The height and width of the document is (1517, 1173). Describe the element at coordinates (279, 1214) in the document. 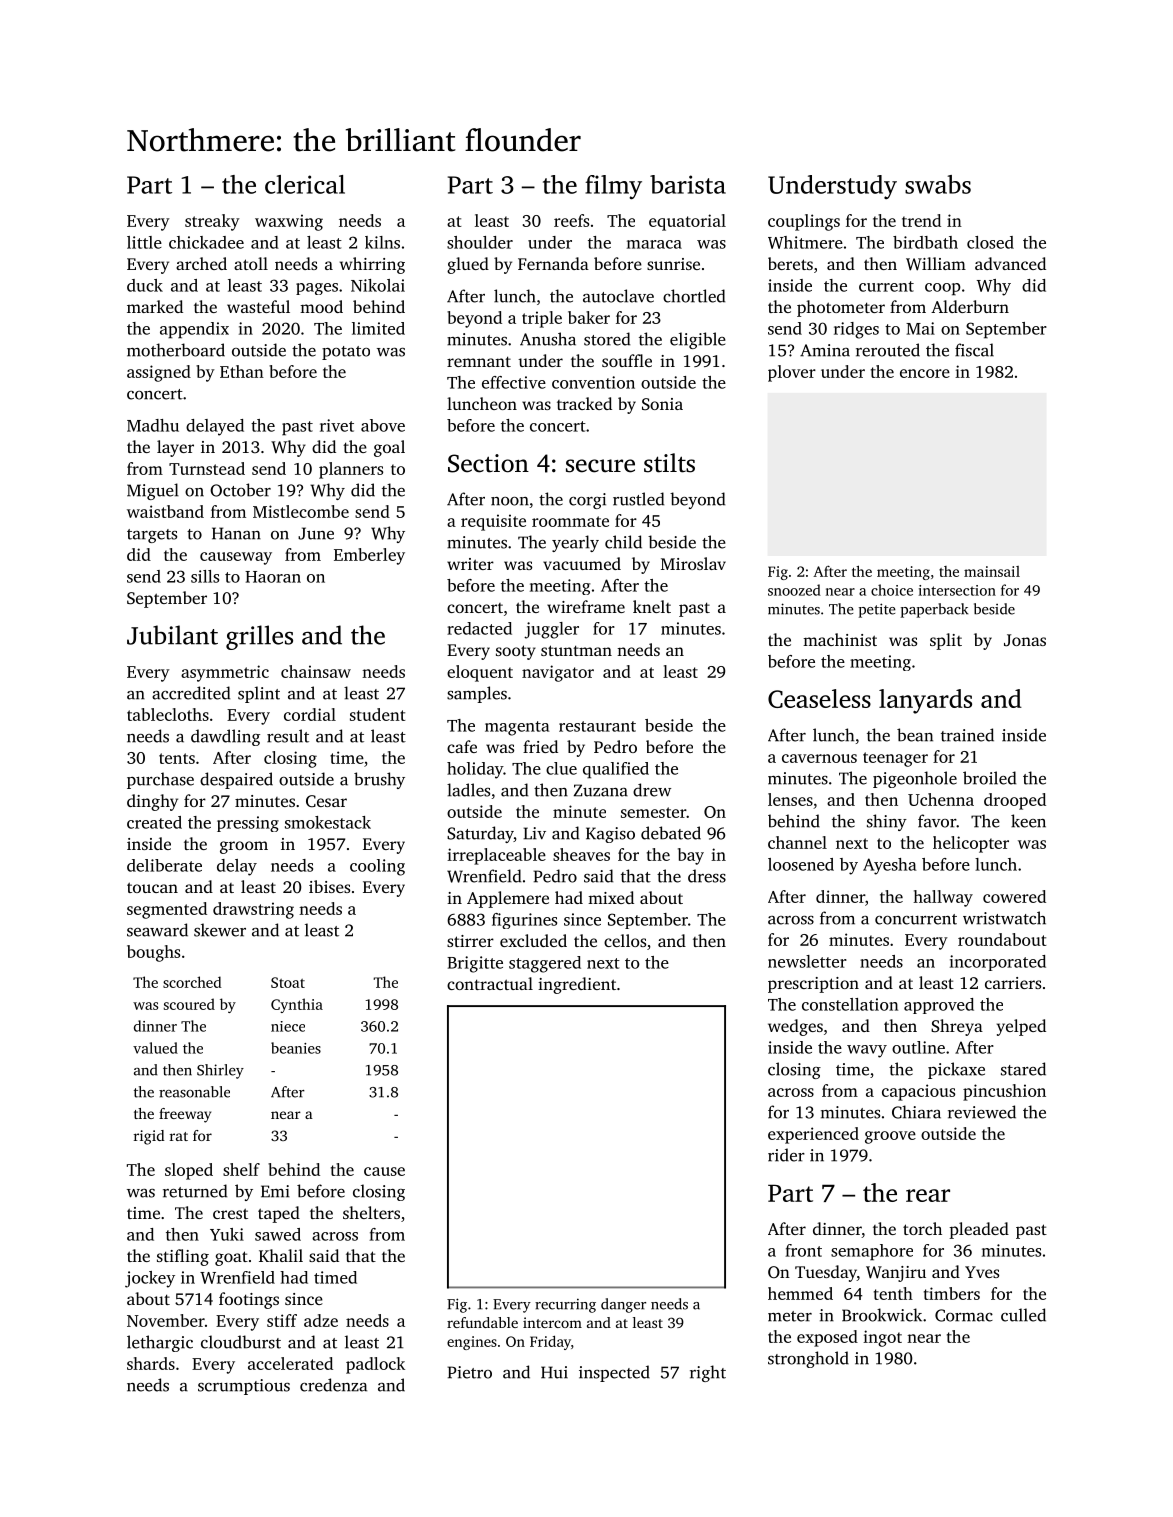

I see `taped` at that location.
